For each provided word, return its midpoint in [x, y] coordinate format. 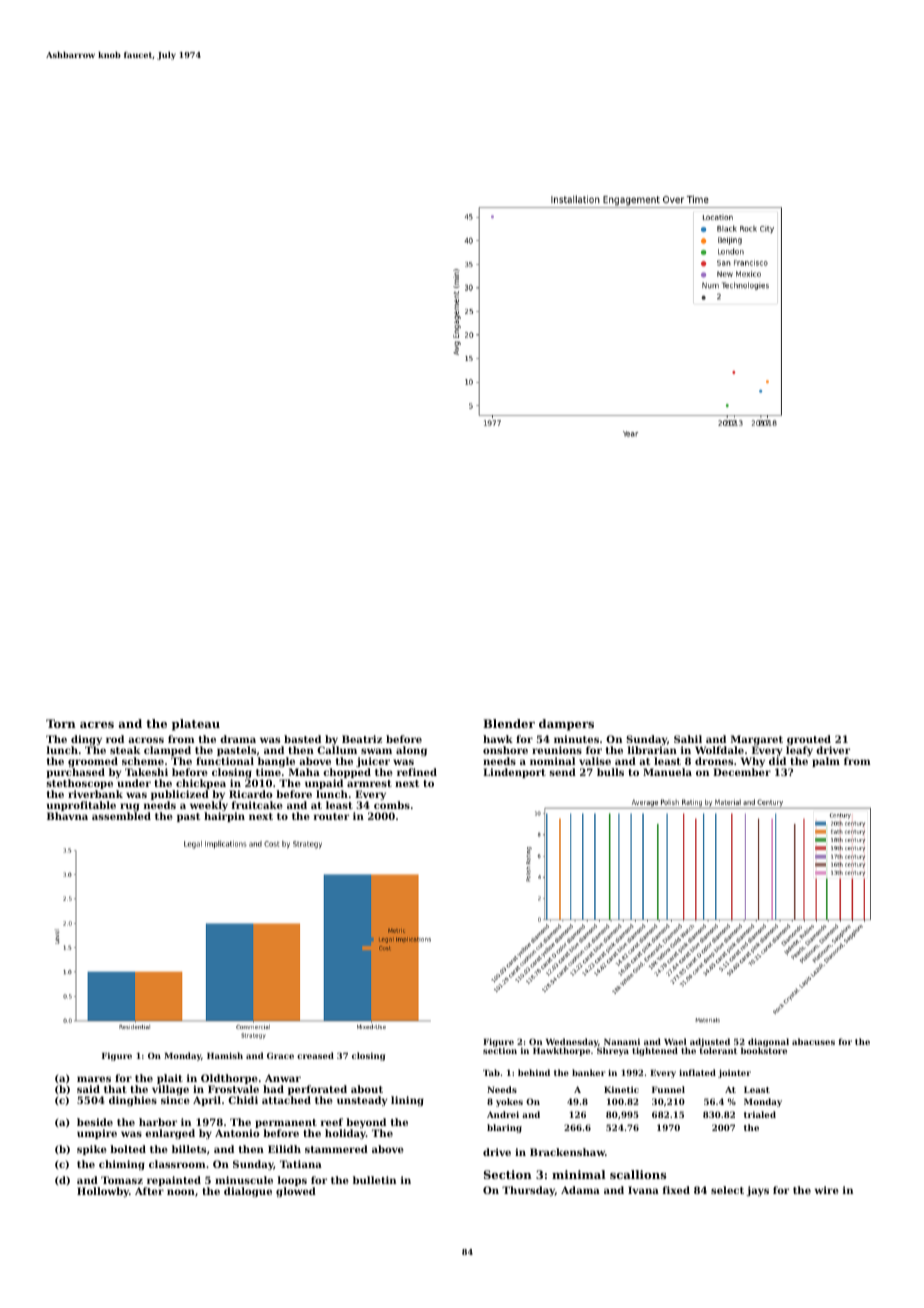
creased [315, 1055]
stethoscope [79, 784]
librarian [652, 750]
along [411, 751]
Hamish [225, 1055]
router [331, 816]
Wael [675, 1041]
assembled [121, 816]
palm [826, 762]
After [149, 1191]
